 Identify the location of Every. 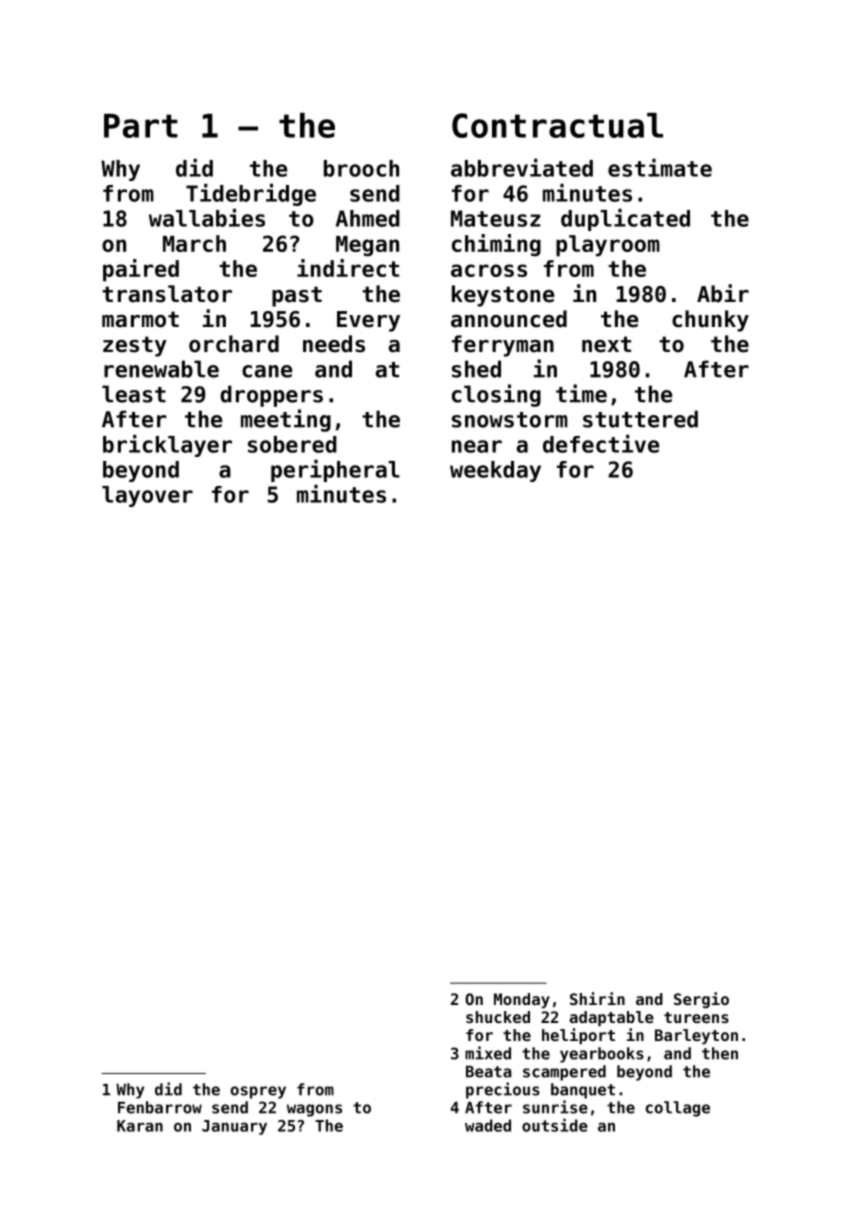
(368, 321).
